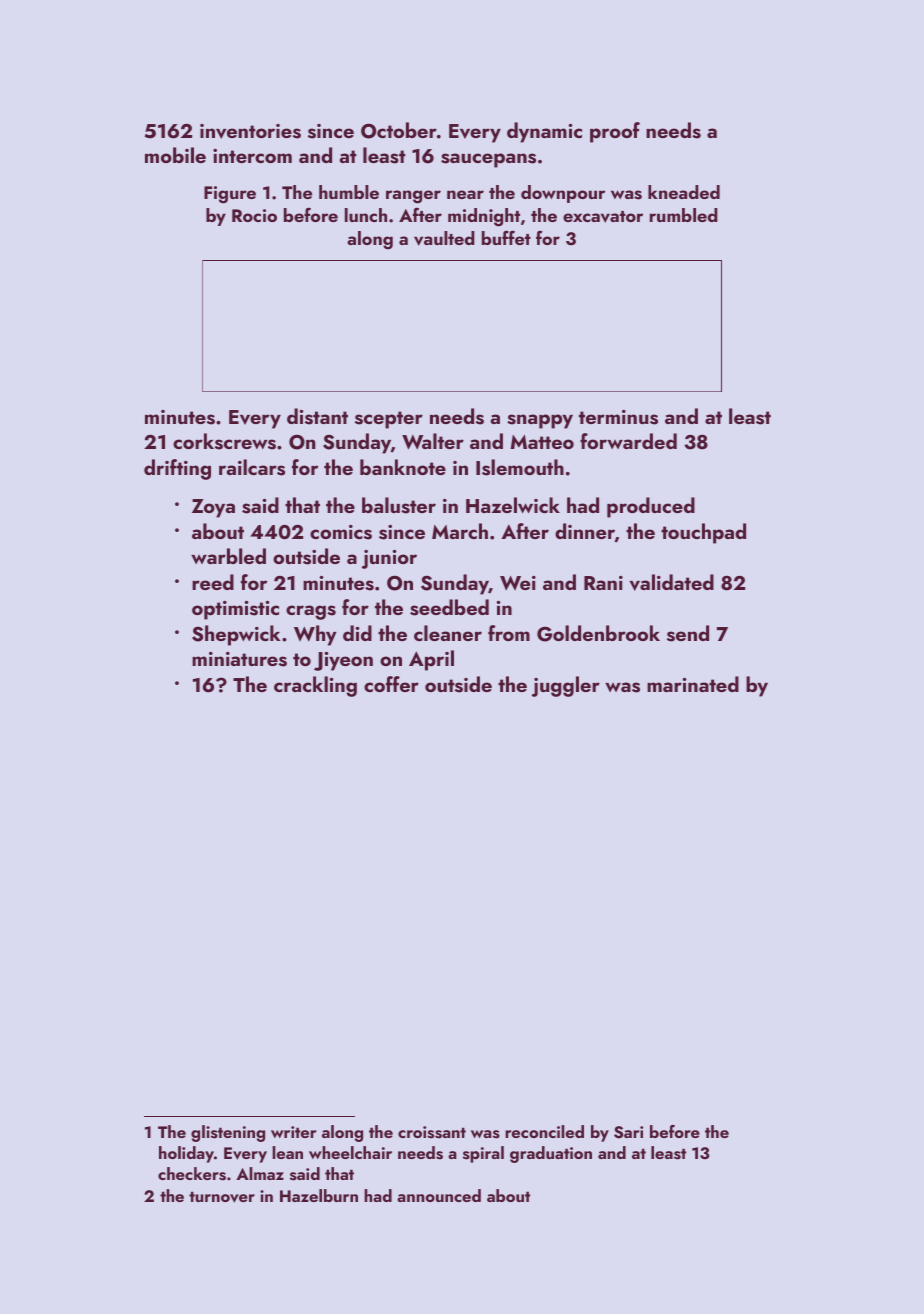 The width and height of the page is (924, 1314). What do you see at coordinates (693, 684) in the page?
I see `marinated` at bounding box center [693, 684].
